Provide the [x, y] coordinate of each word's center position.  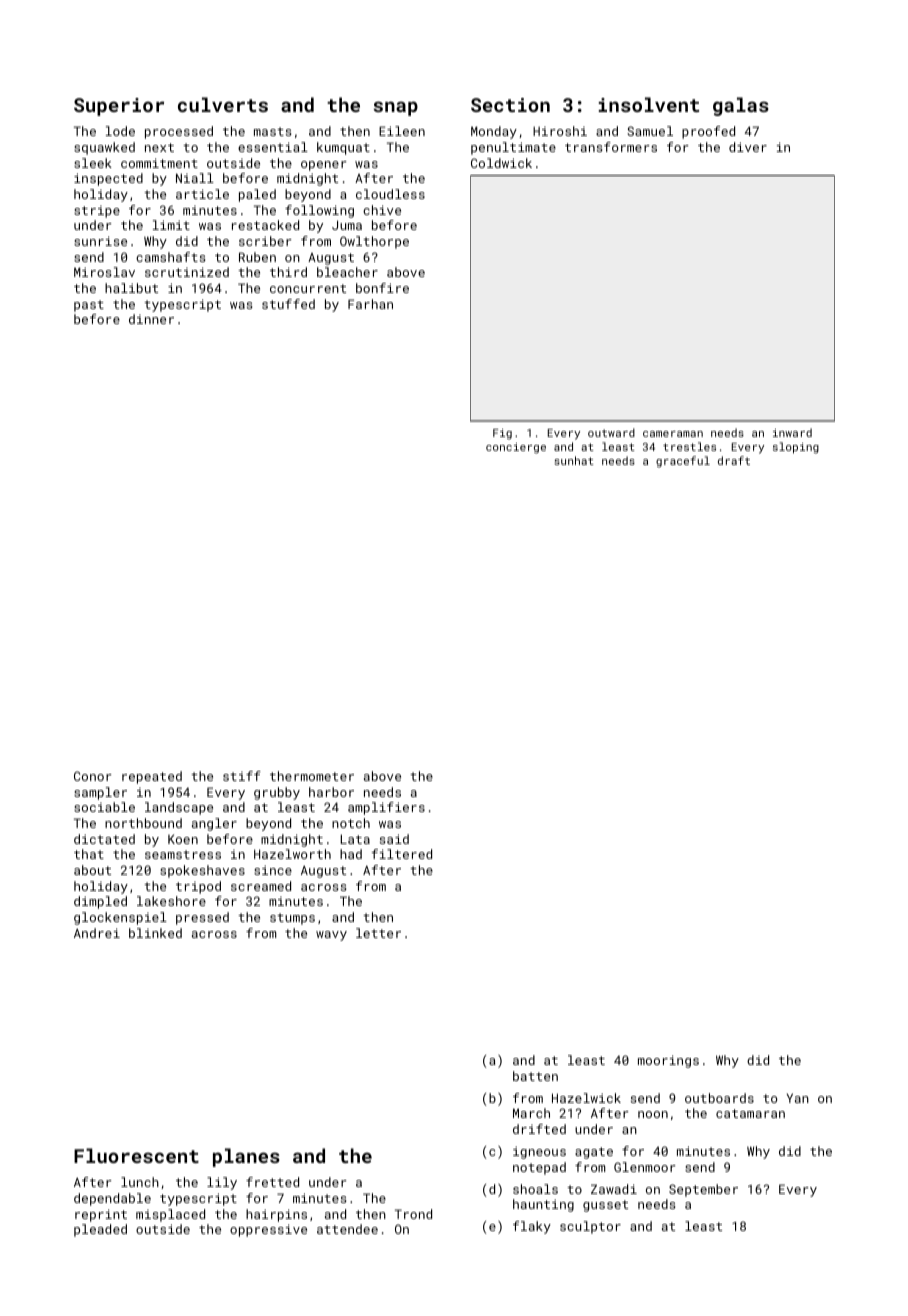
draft [734, 460]
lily [222, 1183]
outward [611, 432]
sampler [100, 793]
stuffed [288, 304]
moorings [668, 1061]
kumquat [343, 148]
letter [378, 933]
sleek [93, 163]
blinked [155, 933]
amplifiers [386, 808]
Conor [93, 776]
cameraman [673, 434]
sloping [796, 448]
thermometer [312, 776]
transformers [611, 147]
